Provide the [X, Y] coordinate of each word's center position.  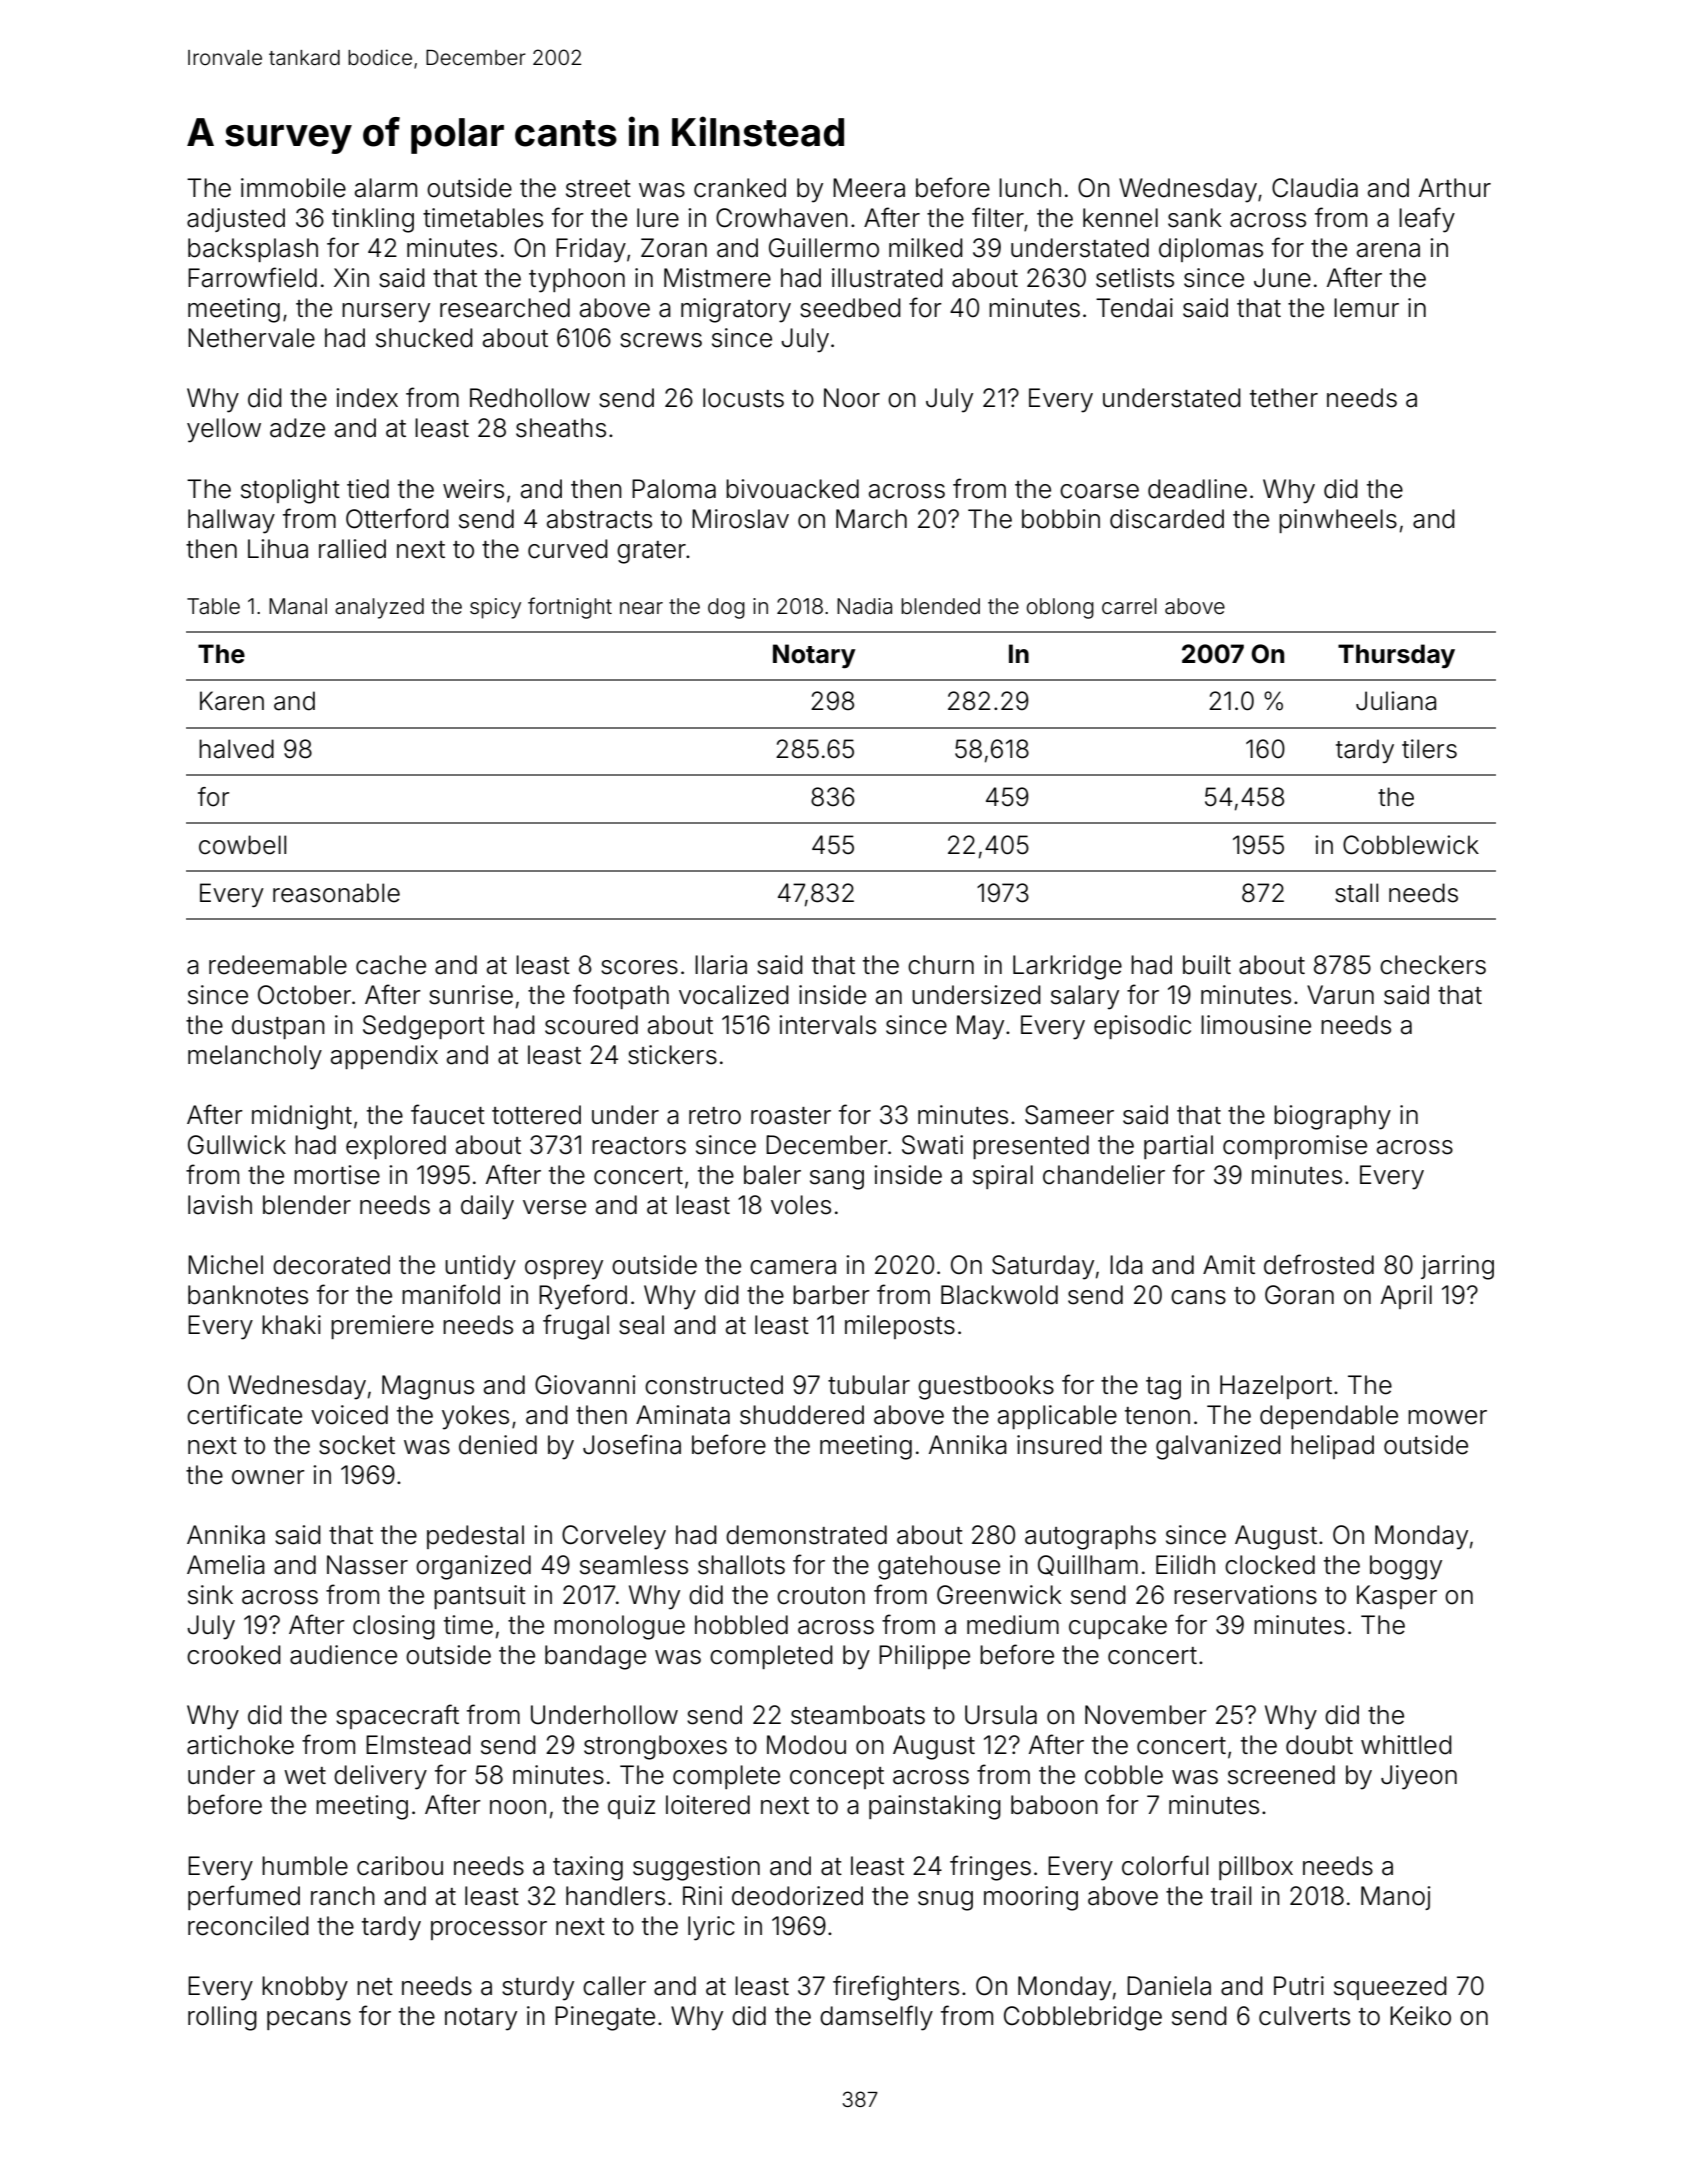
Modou [806, 1745]
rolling [222, 2018]
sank [1195, 218]
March [871, 519]
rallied [352, 549]
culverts [1304, 2016]
